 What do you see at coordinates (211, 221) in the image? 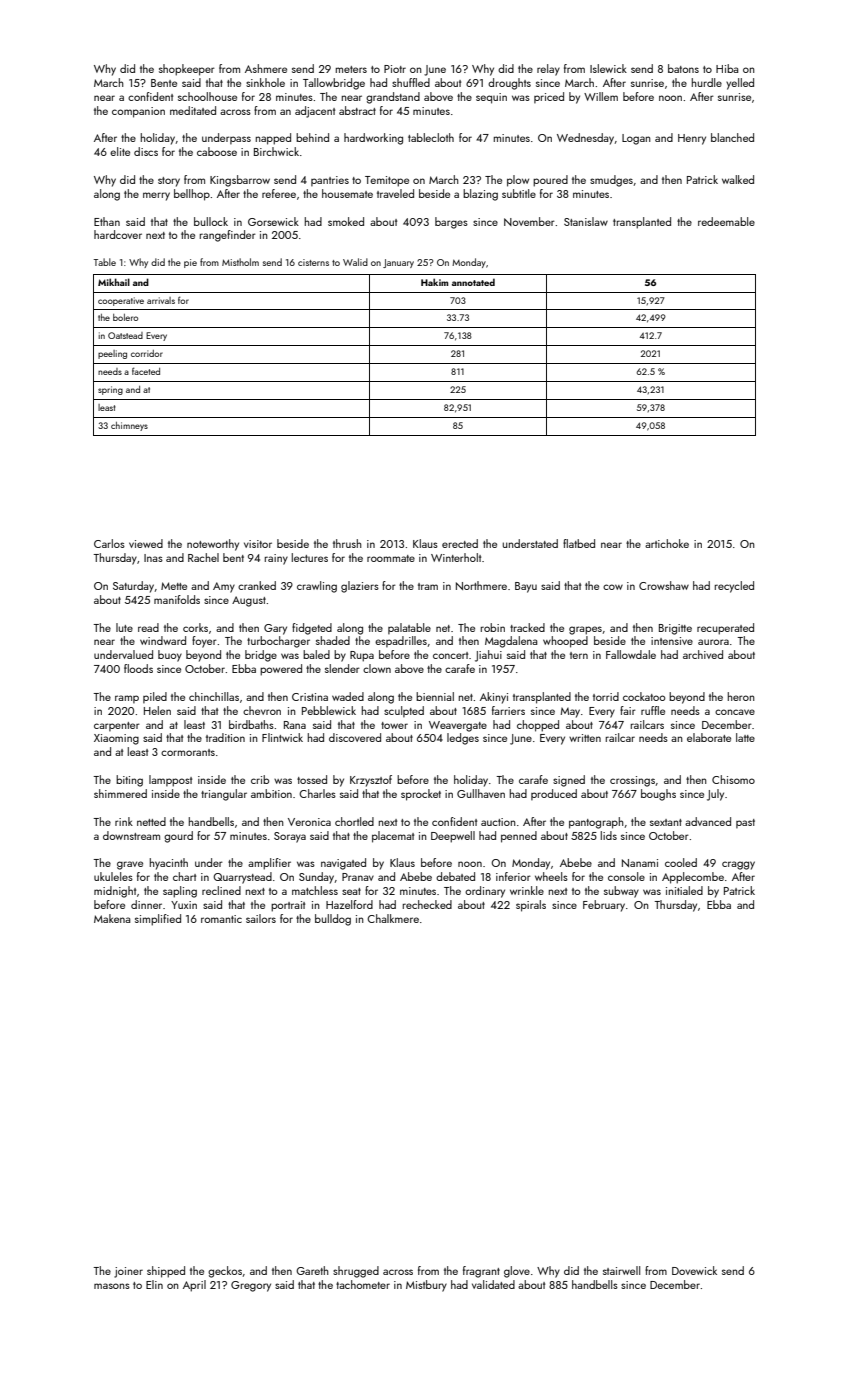
I see `bullock` at bounding box center [211, 221].
